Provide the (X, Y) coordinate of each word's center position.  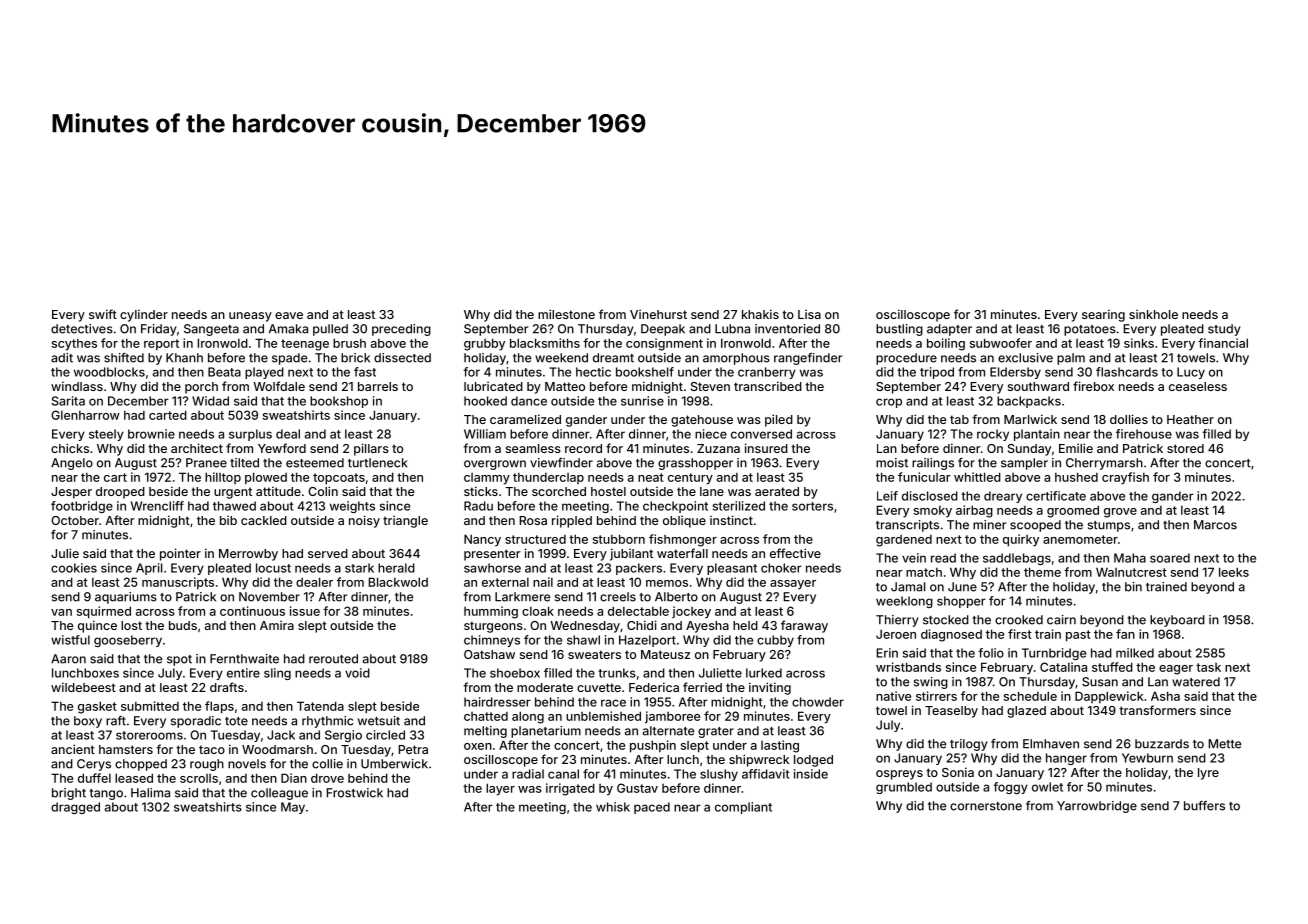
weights (352, 507)
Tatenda (320, 706)
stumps (1109, 526)
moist (892, 463)
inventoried (787, 329)
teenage (305, 345)
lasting (780, 746)
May (293, 808)
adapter (949, 330)
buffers (1204, 806)
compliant (743, 808)
